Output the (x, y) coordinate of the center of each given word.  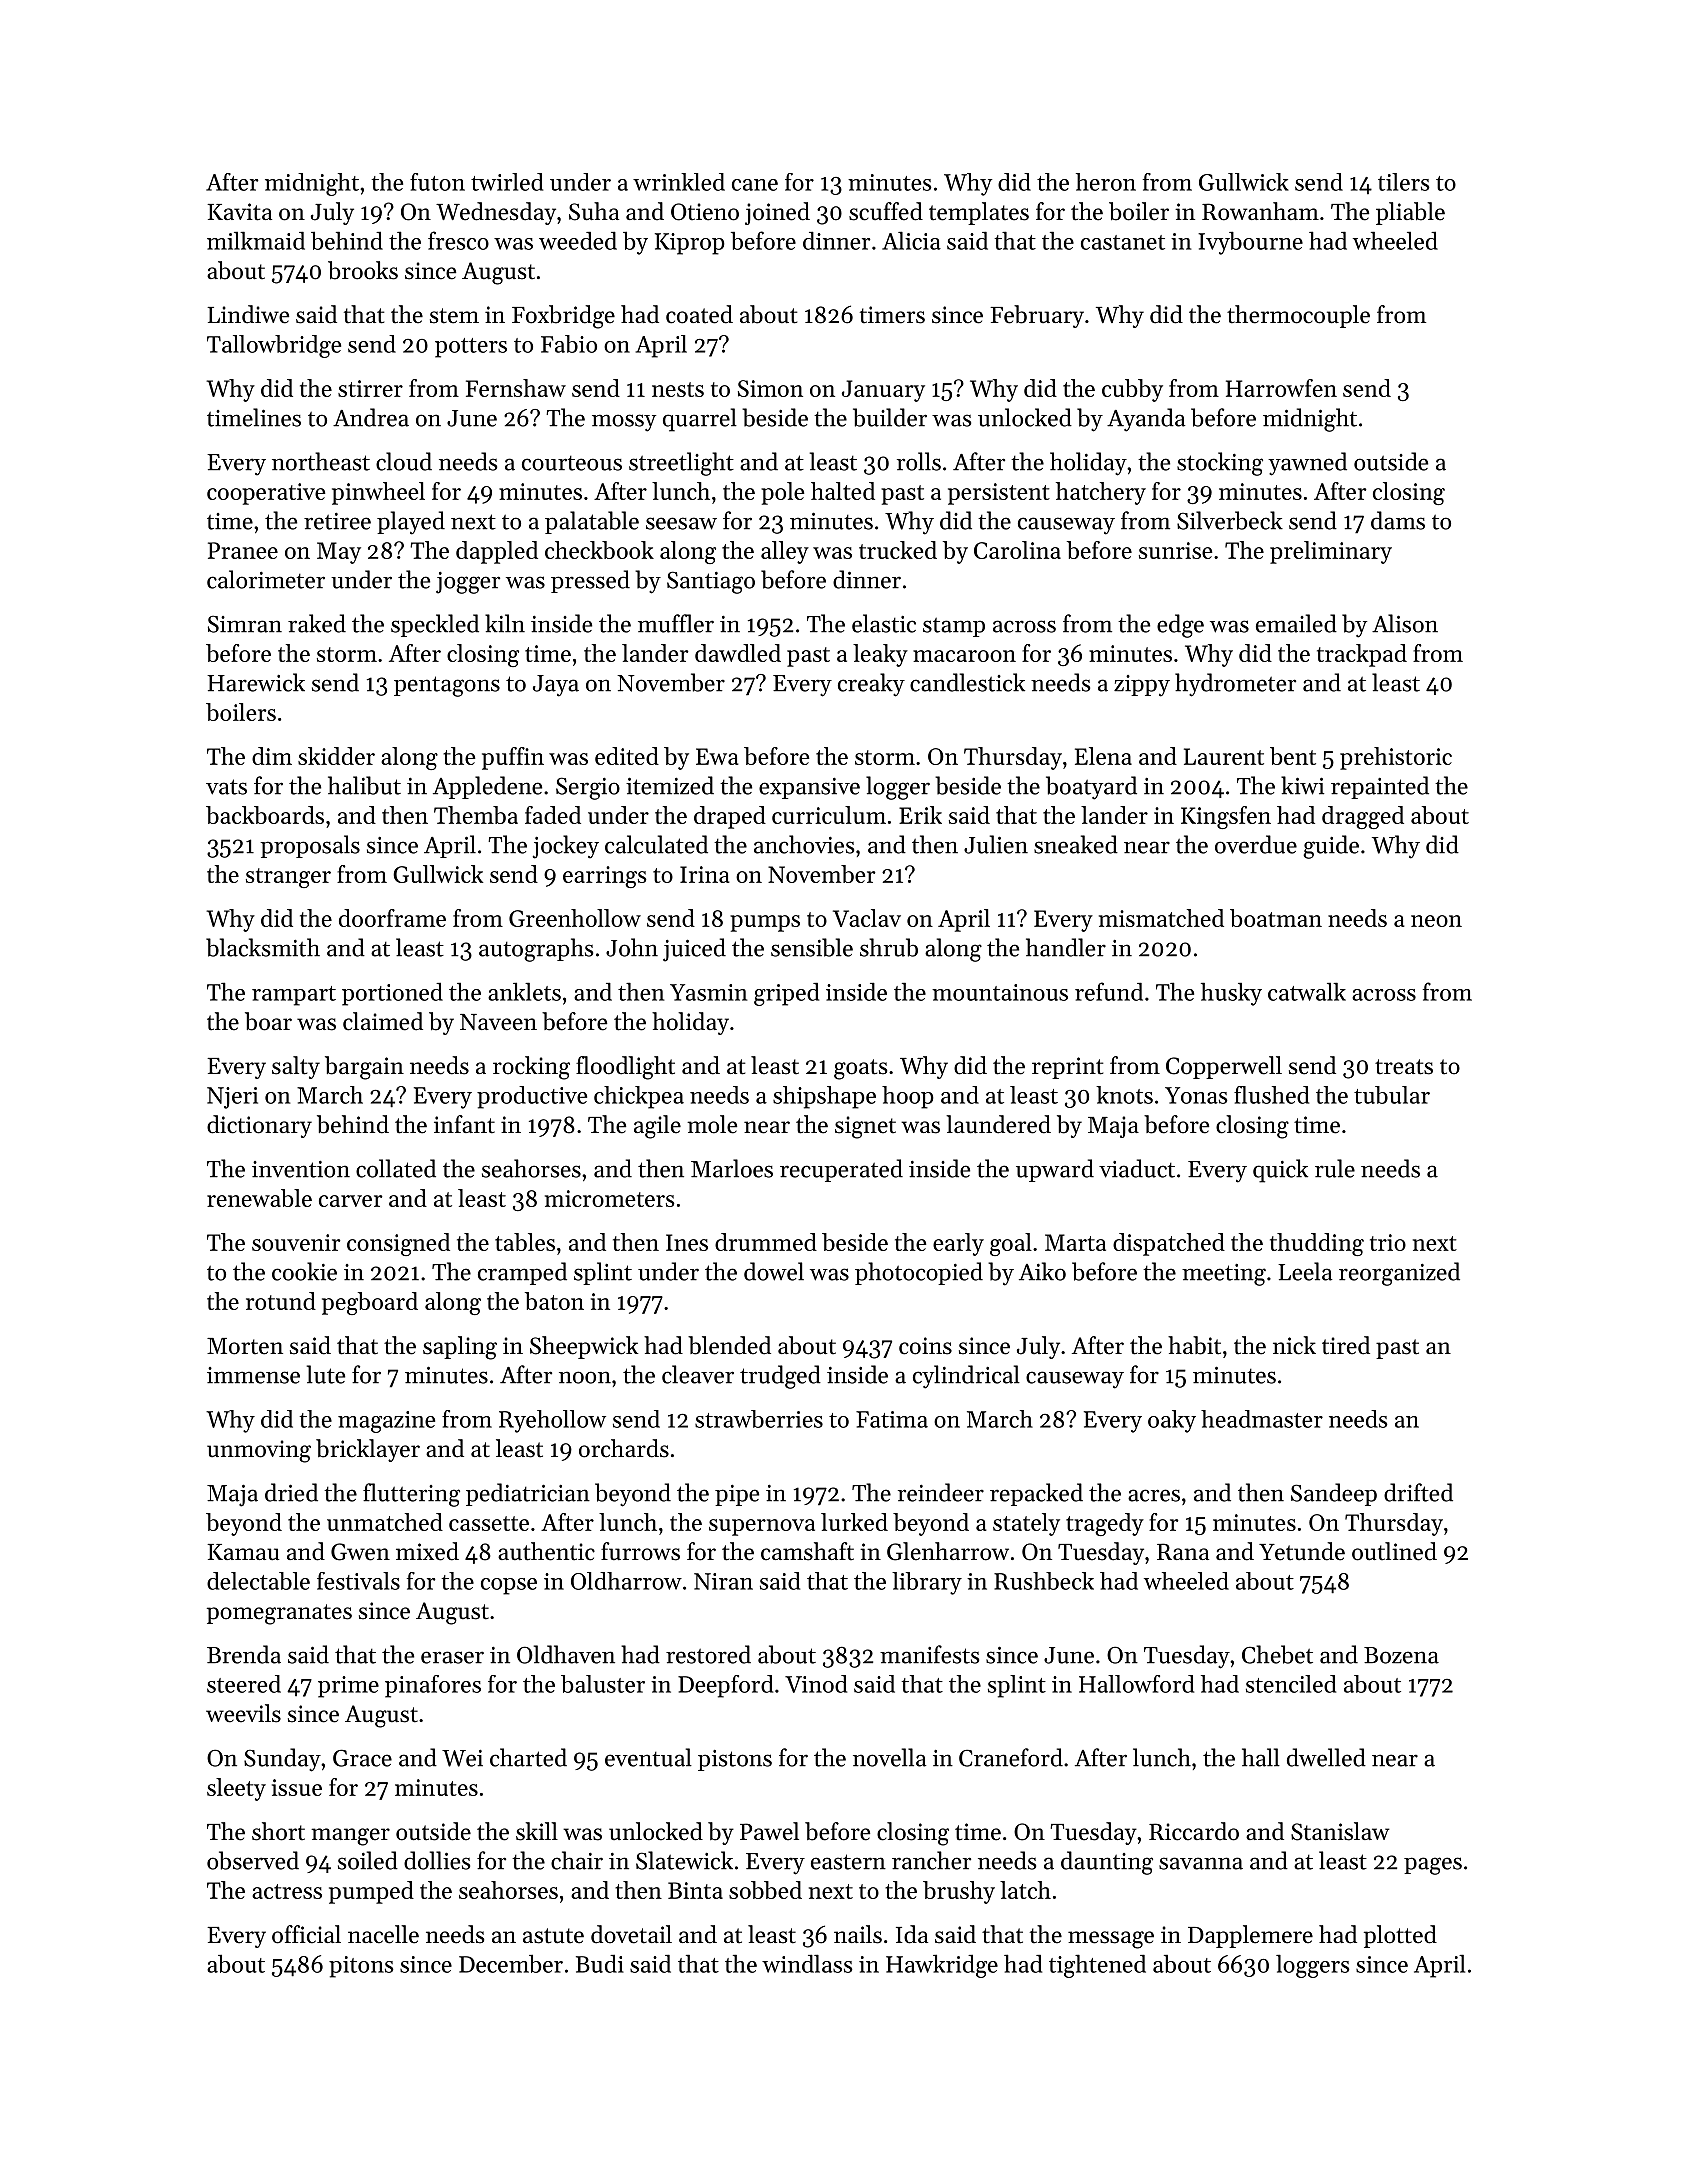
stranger (288, 878)
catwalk (1307, 991)
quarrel (700, 420)
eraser (452, 1657)
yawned (1307, 464)
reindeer (941, 1492)
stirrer (370, 388)
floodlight (625, 1068)
